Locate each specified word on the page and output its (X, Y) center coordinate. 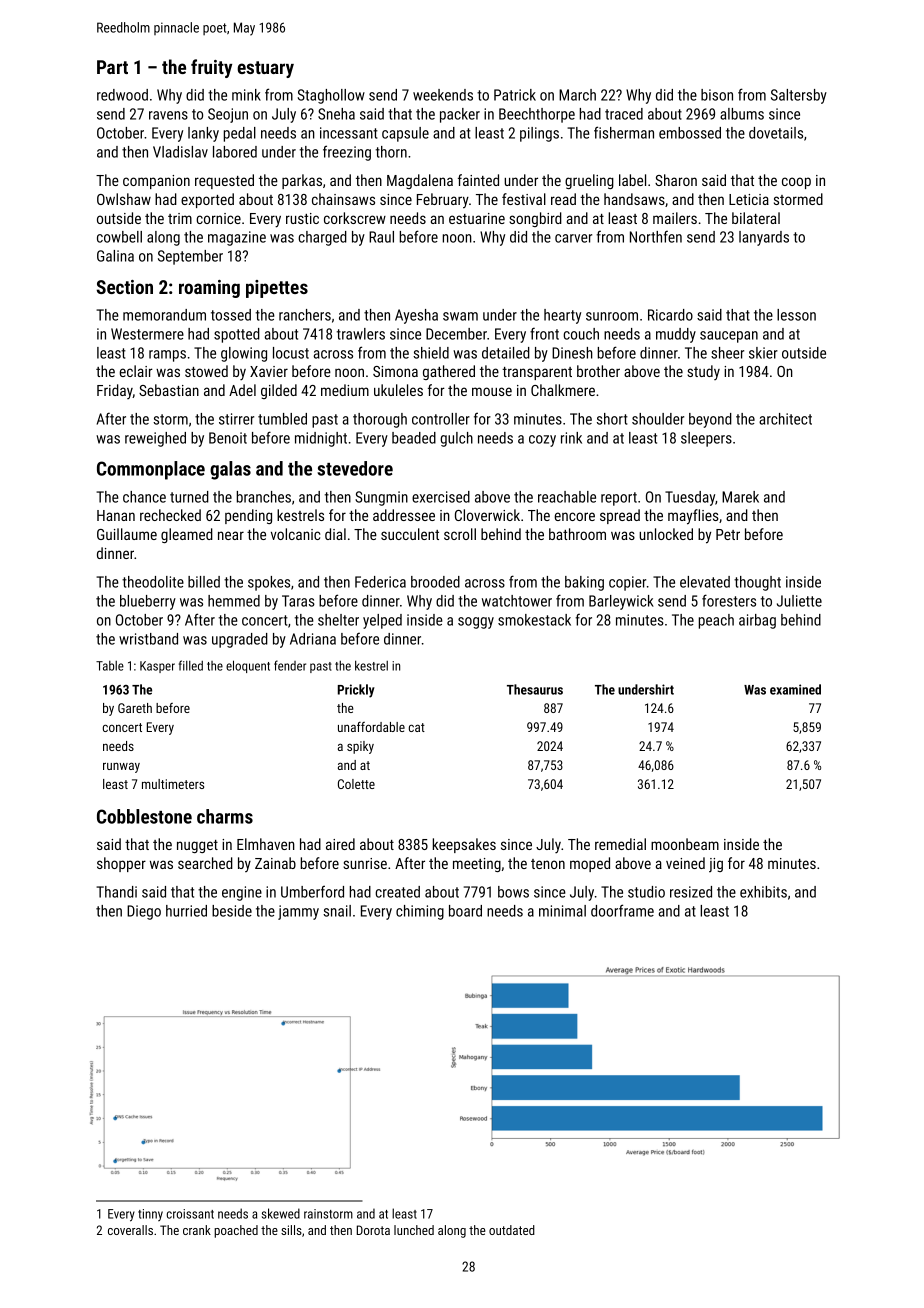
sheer (727, 353)
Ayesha (416, 316)
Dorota (373, 1230)
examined (795, 689)
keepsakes (464, 845)
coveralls (130, 1230)
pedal (240, 134)
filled (191, 665)
